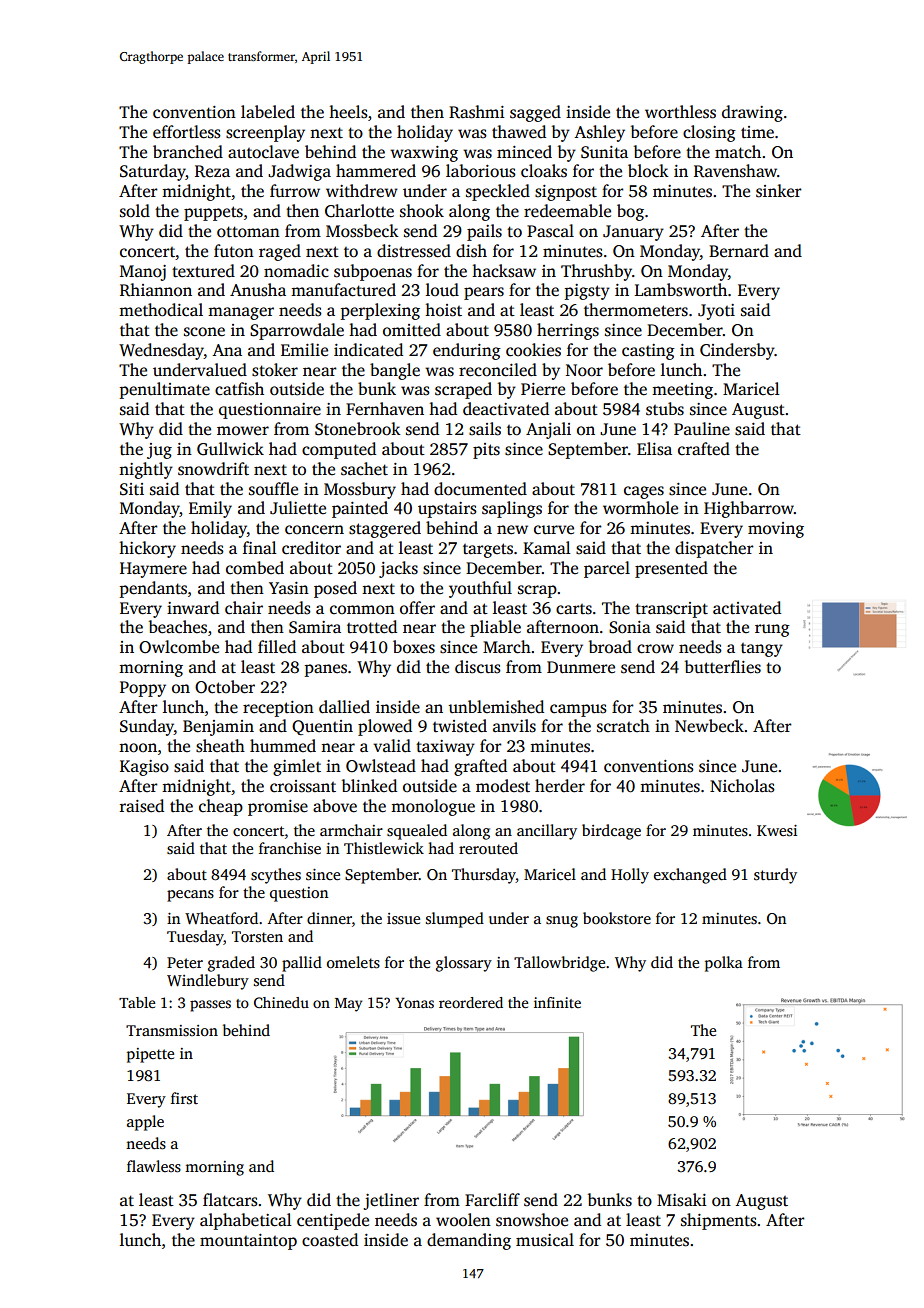 Image resolution: width=924 pixels, height=1308 pixels. What do you see at coordinates (749, 509) in the document?
I see `Highbarrow` at bounding box center [749, 509].
